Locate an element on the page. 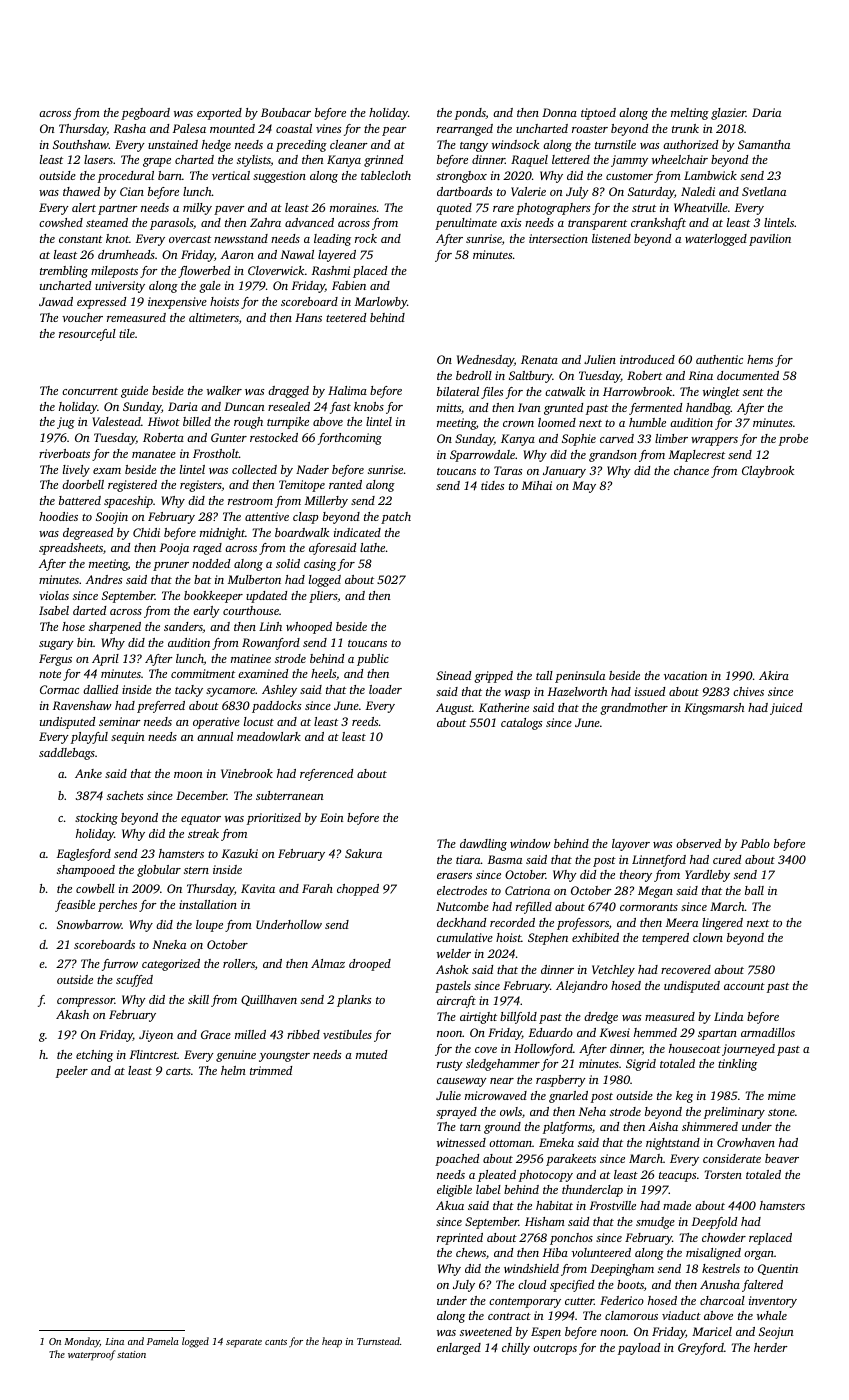  expressed is located at coordinates (101, 303).
